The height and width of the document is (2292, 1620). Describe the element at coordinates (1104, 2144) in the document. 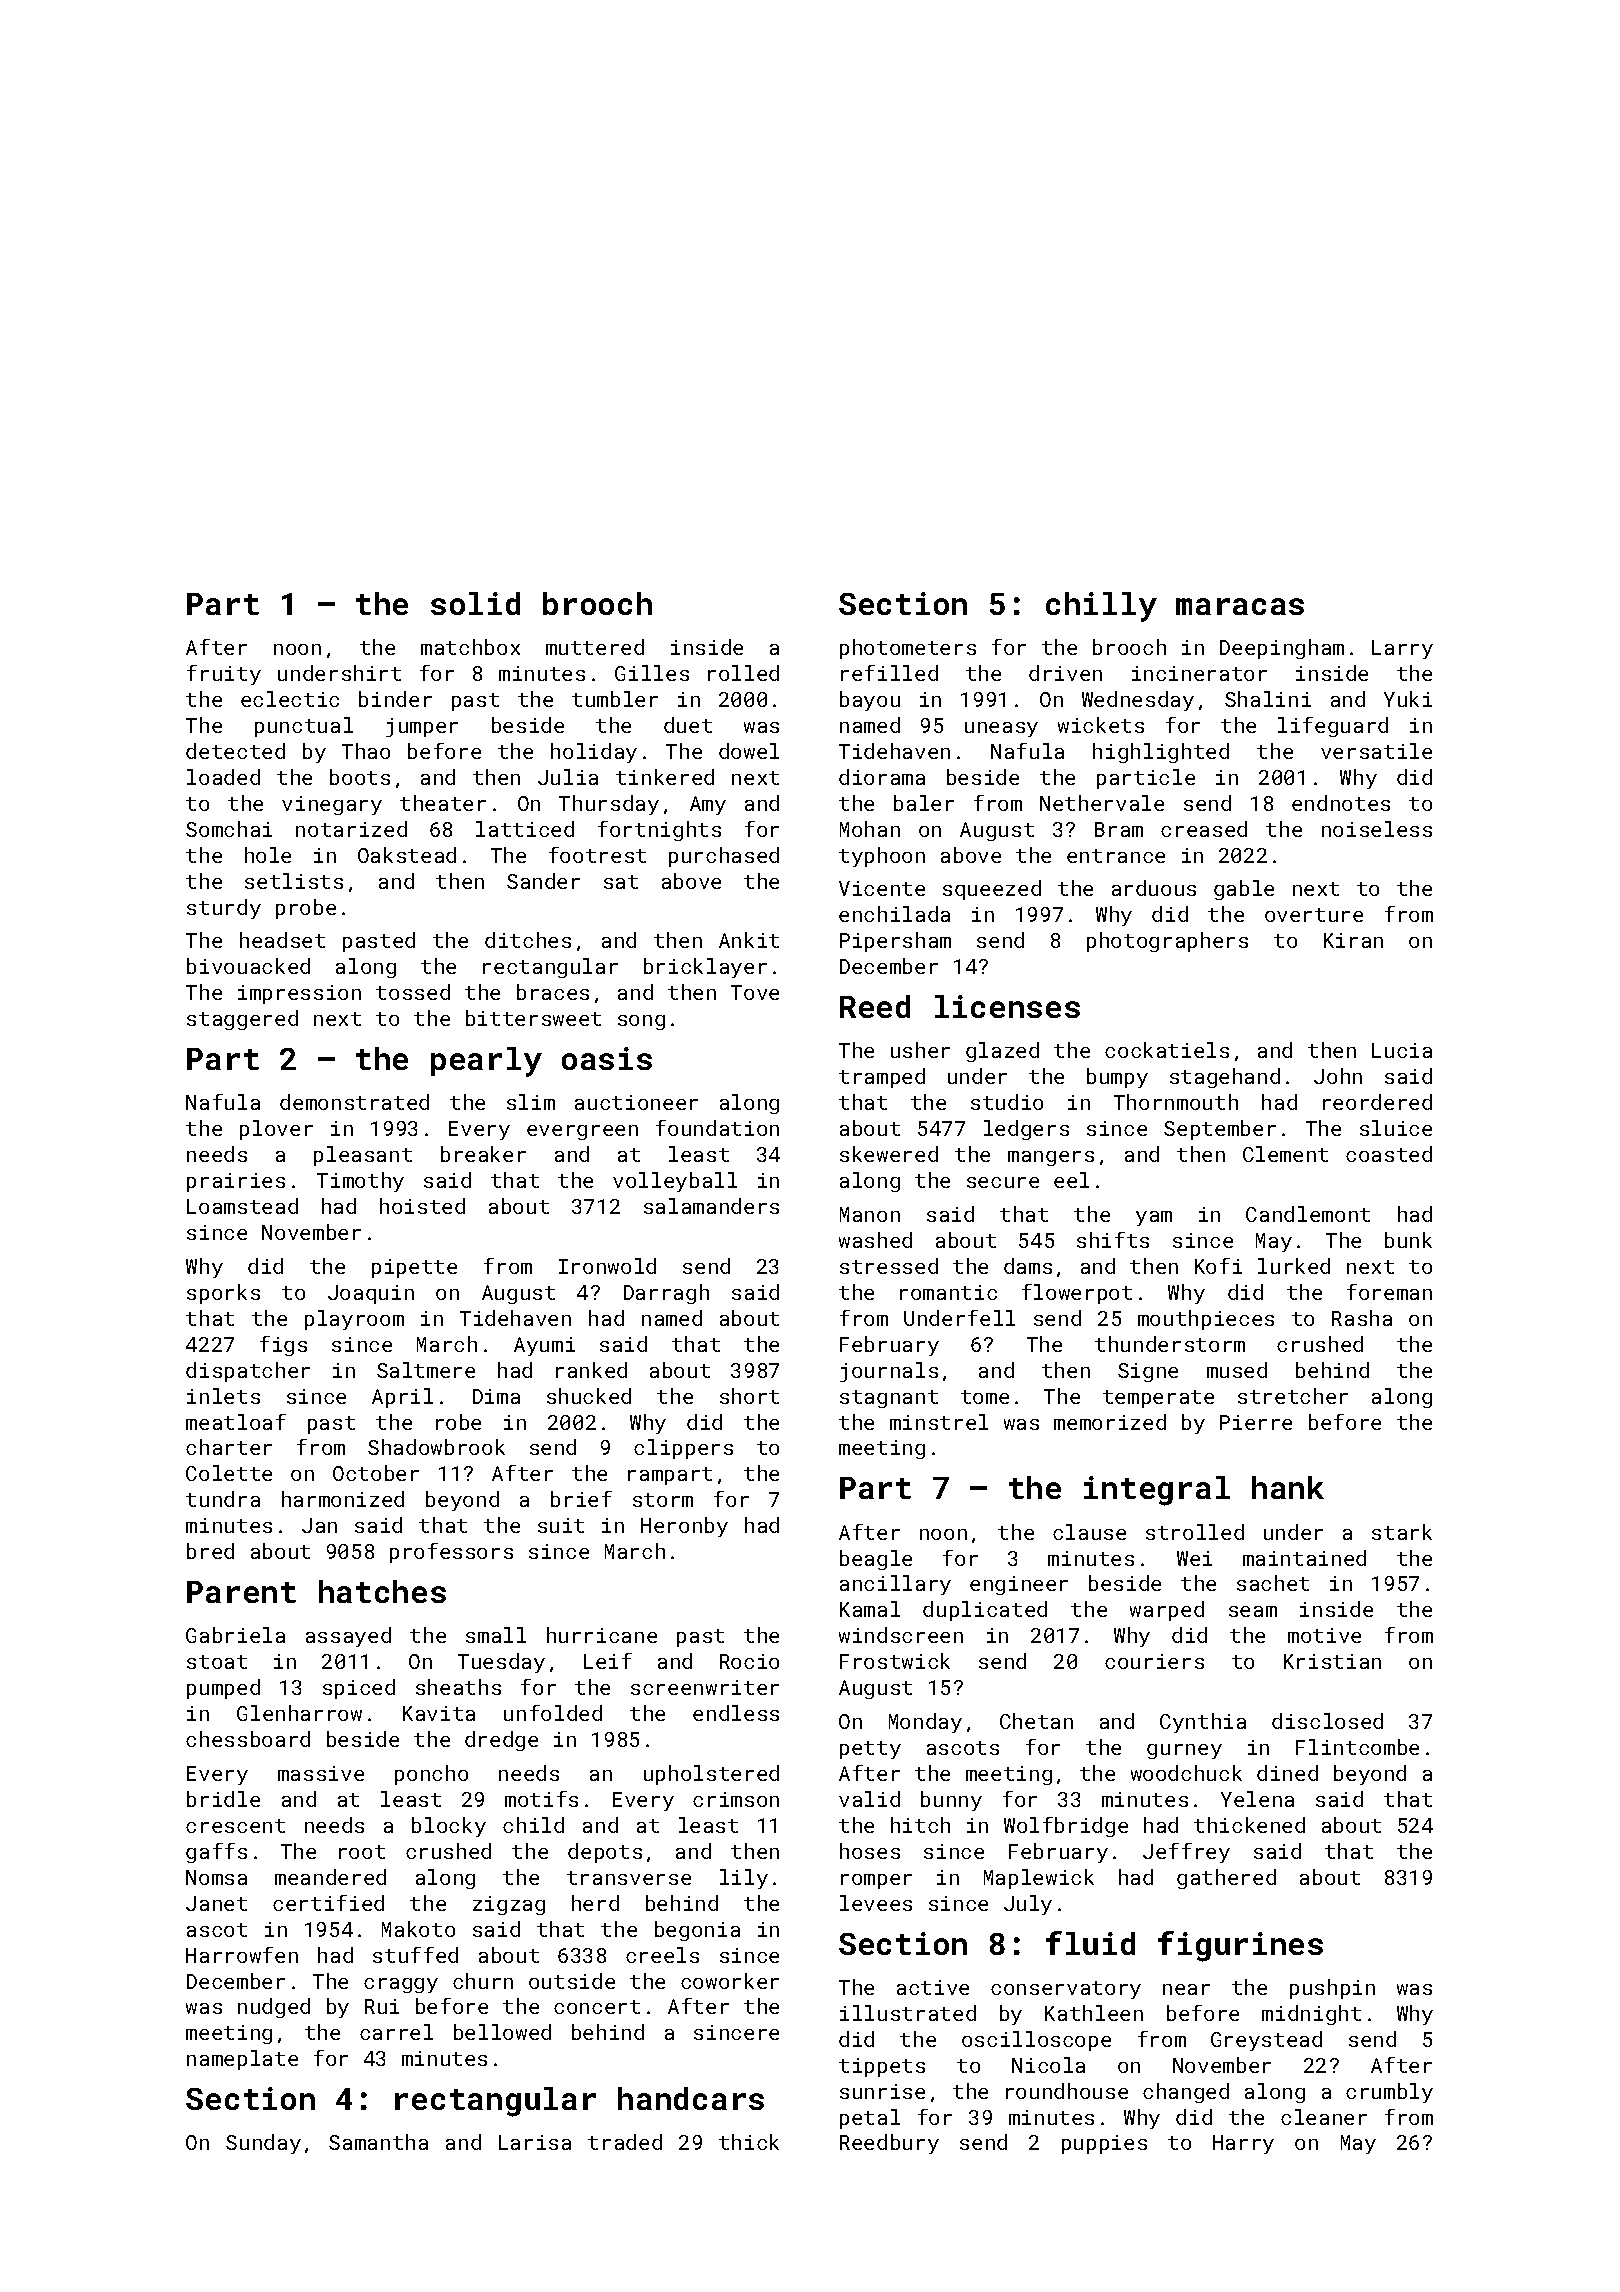

I see `puppies` at that location.
